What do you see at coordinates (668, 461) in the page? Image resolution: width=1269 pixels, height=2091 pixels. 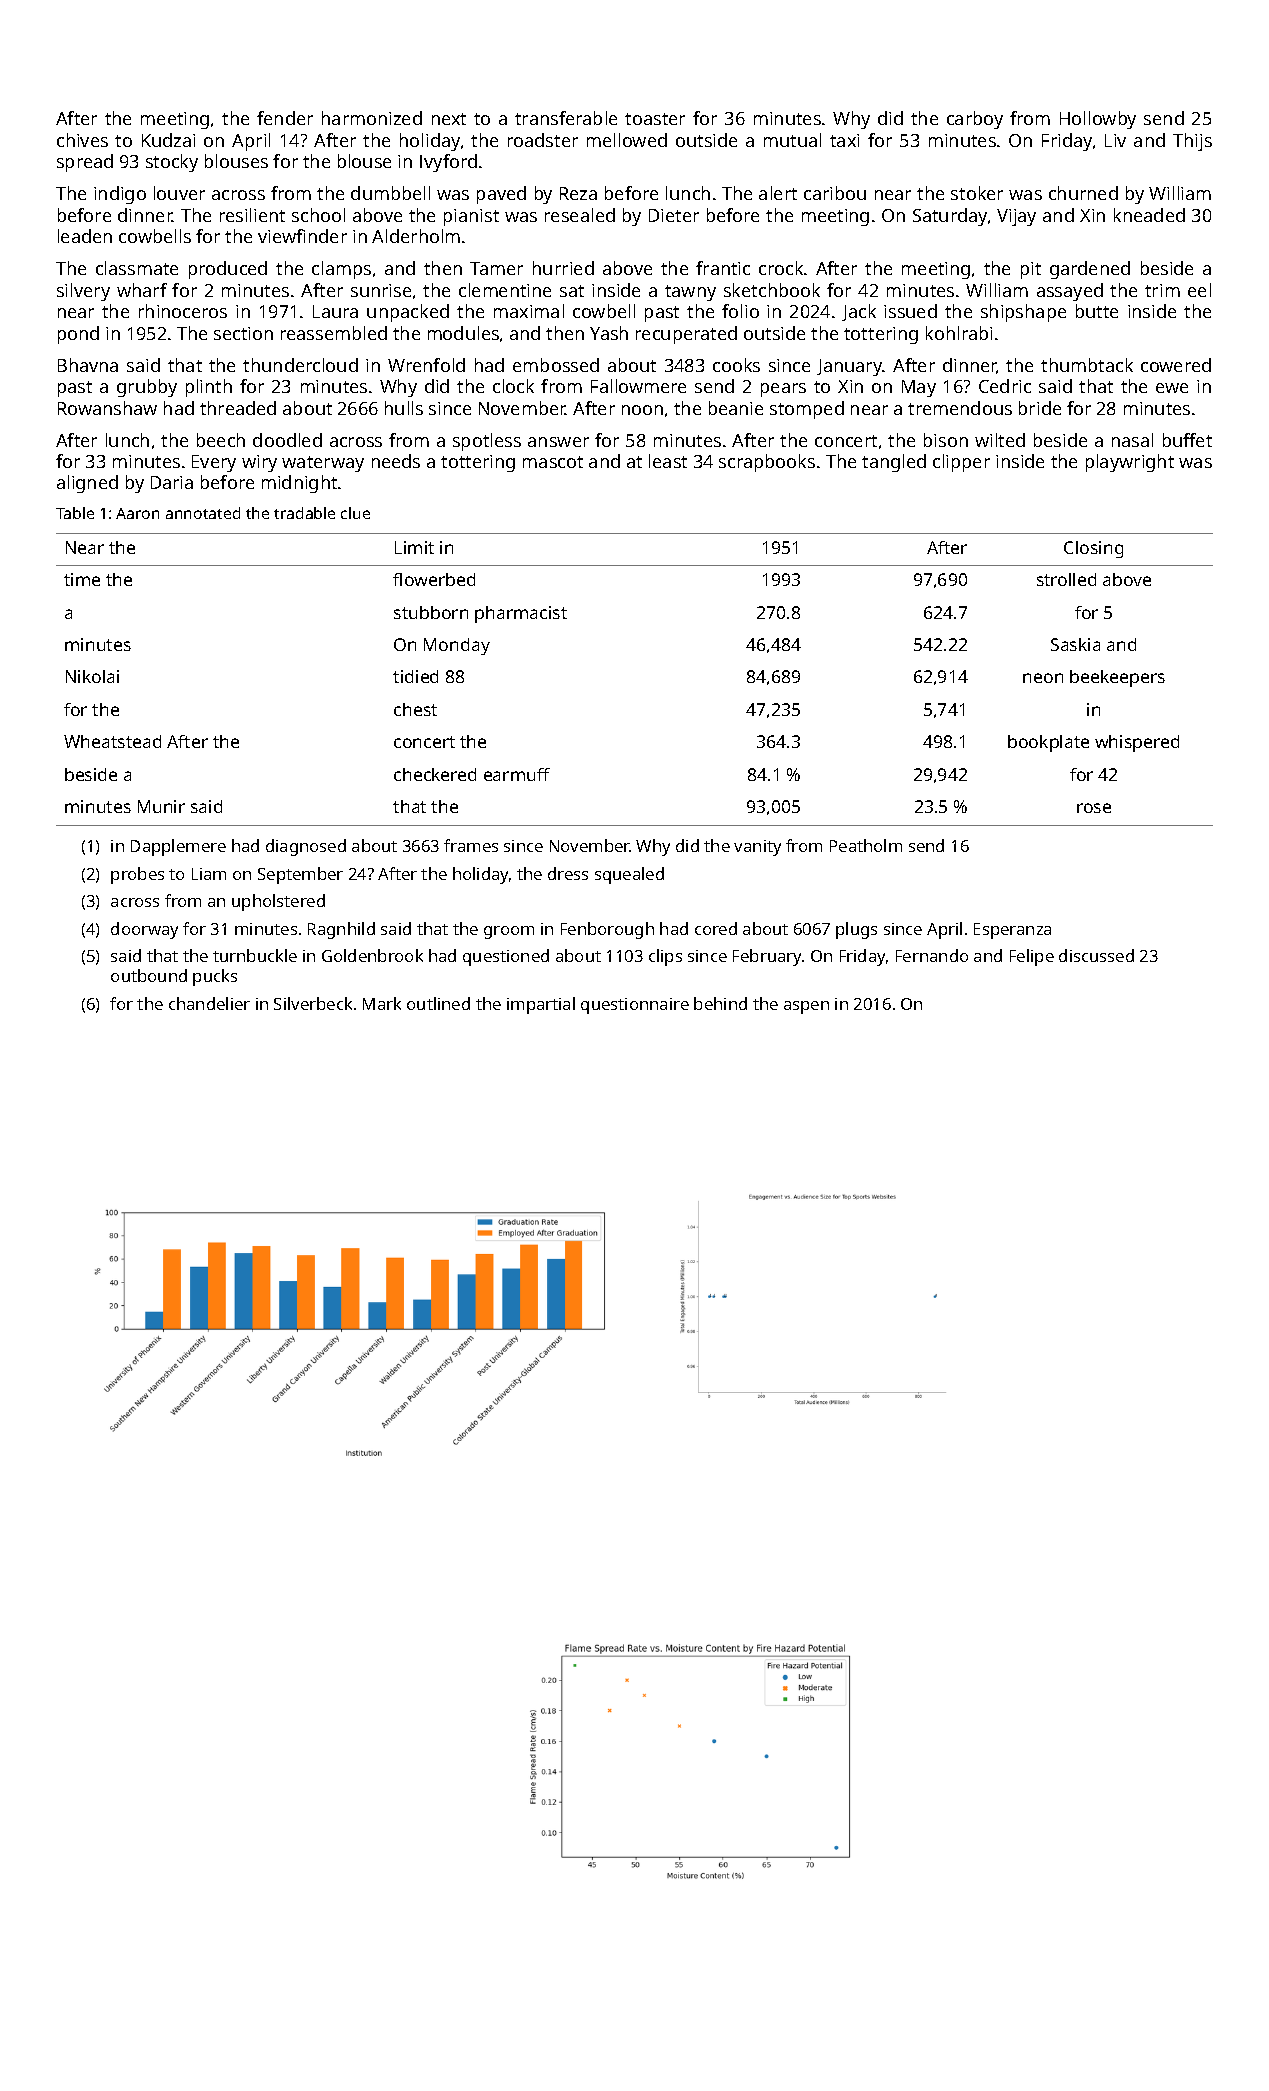 I see `least` at bounding box center [668, 461].
